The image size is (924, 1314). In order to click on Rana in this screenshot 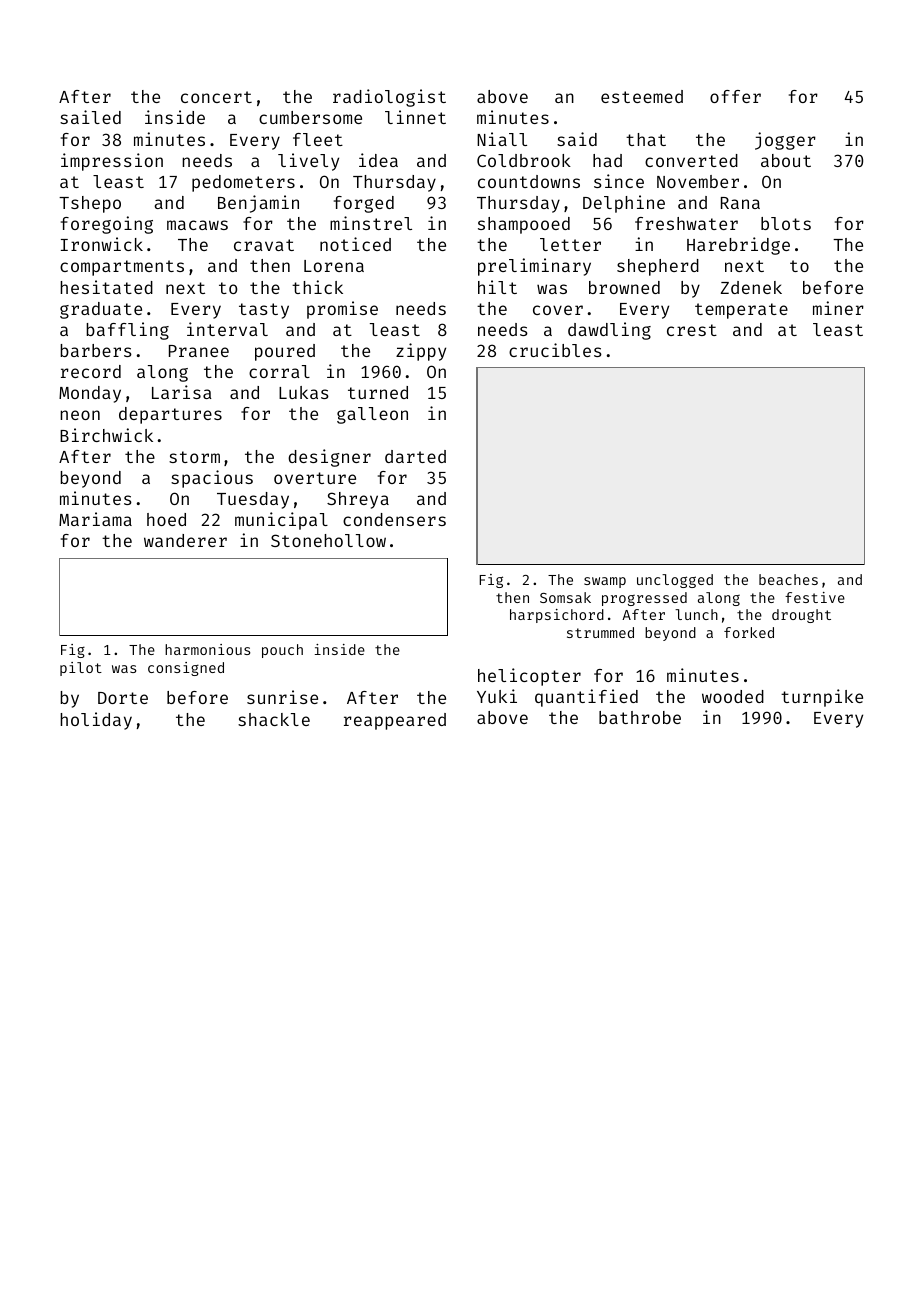, I will do `click(740, 203)`.
